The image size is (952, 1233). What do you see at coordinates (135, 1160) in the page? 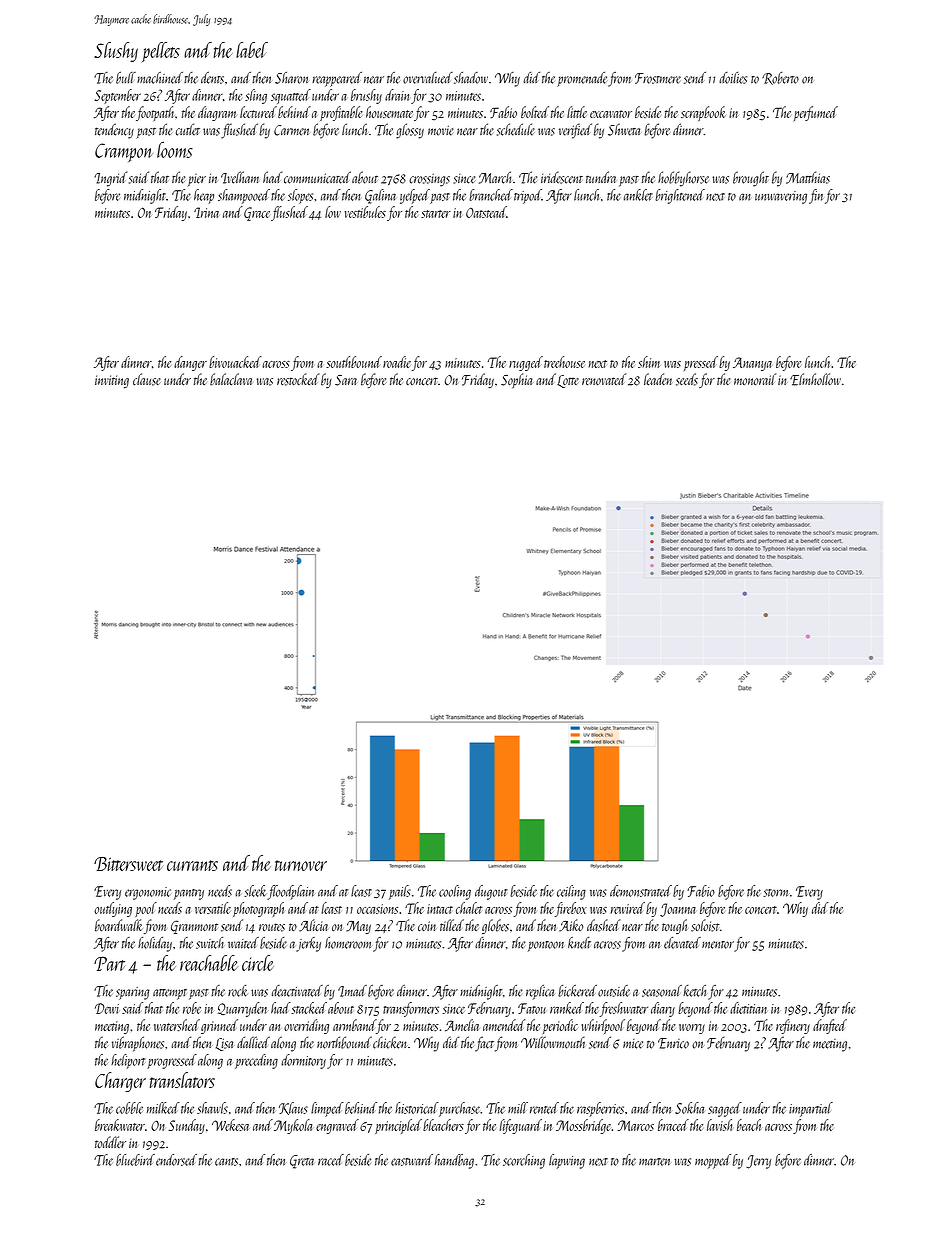
I see `bluebird` at bounding box center [135, 1160].
